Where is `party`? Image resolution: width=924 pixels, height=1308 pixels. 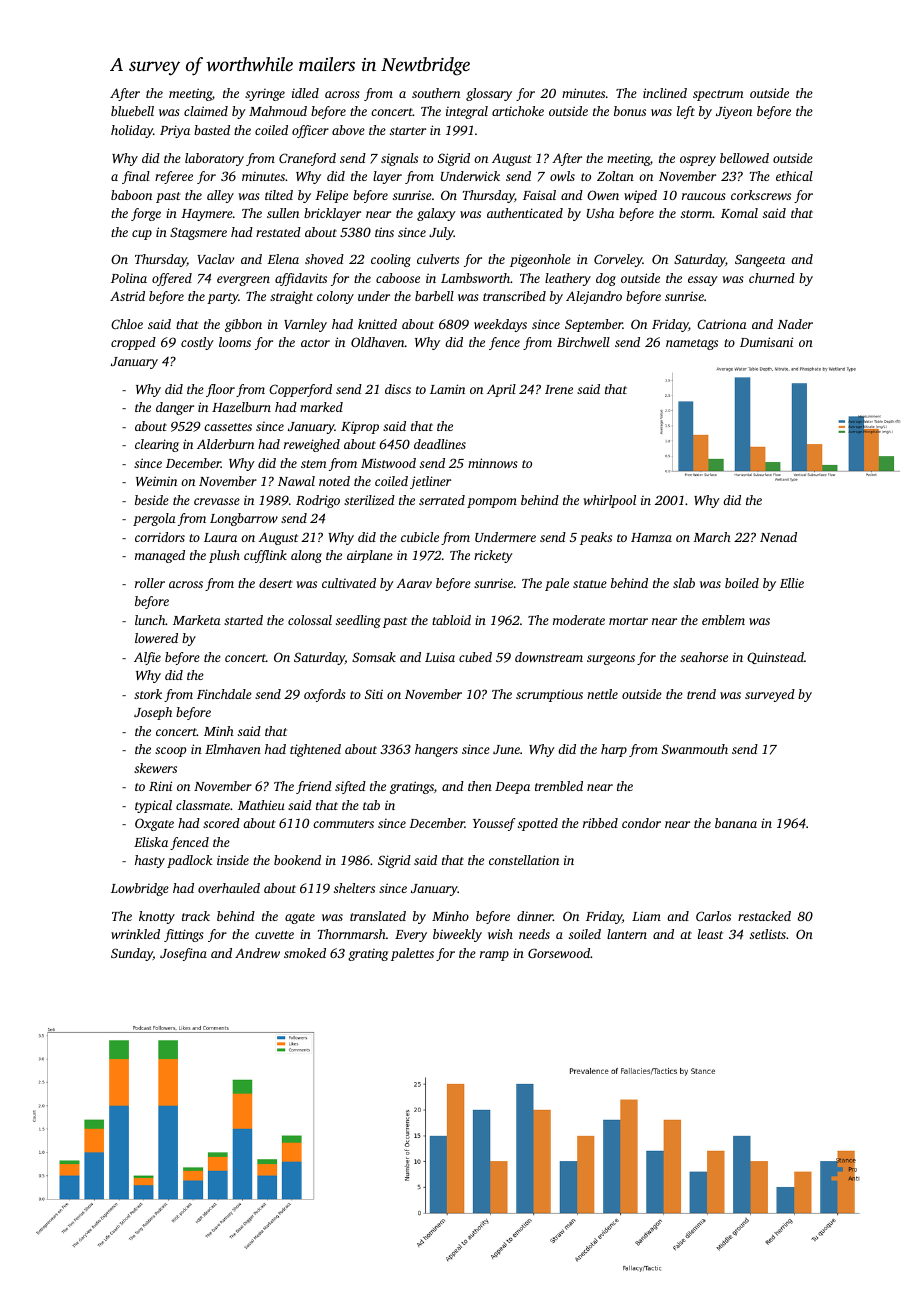
party is located at coordinates (223, 298).
